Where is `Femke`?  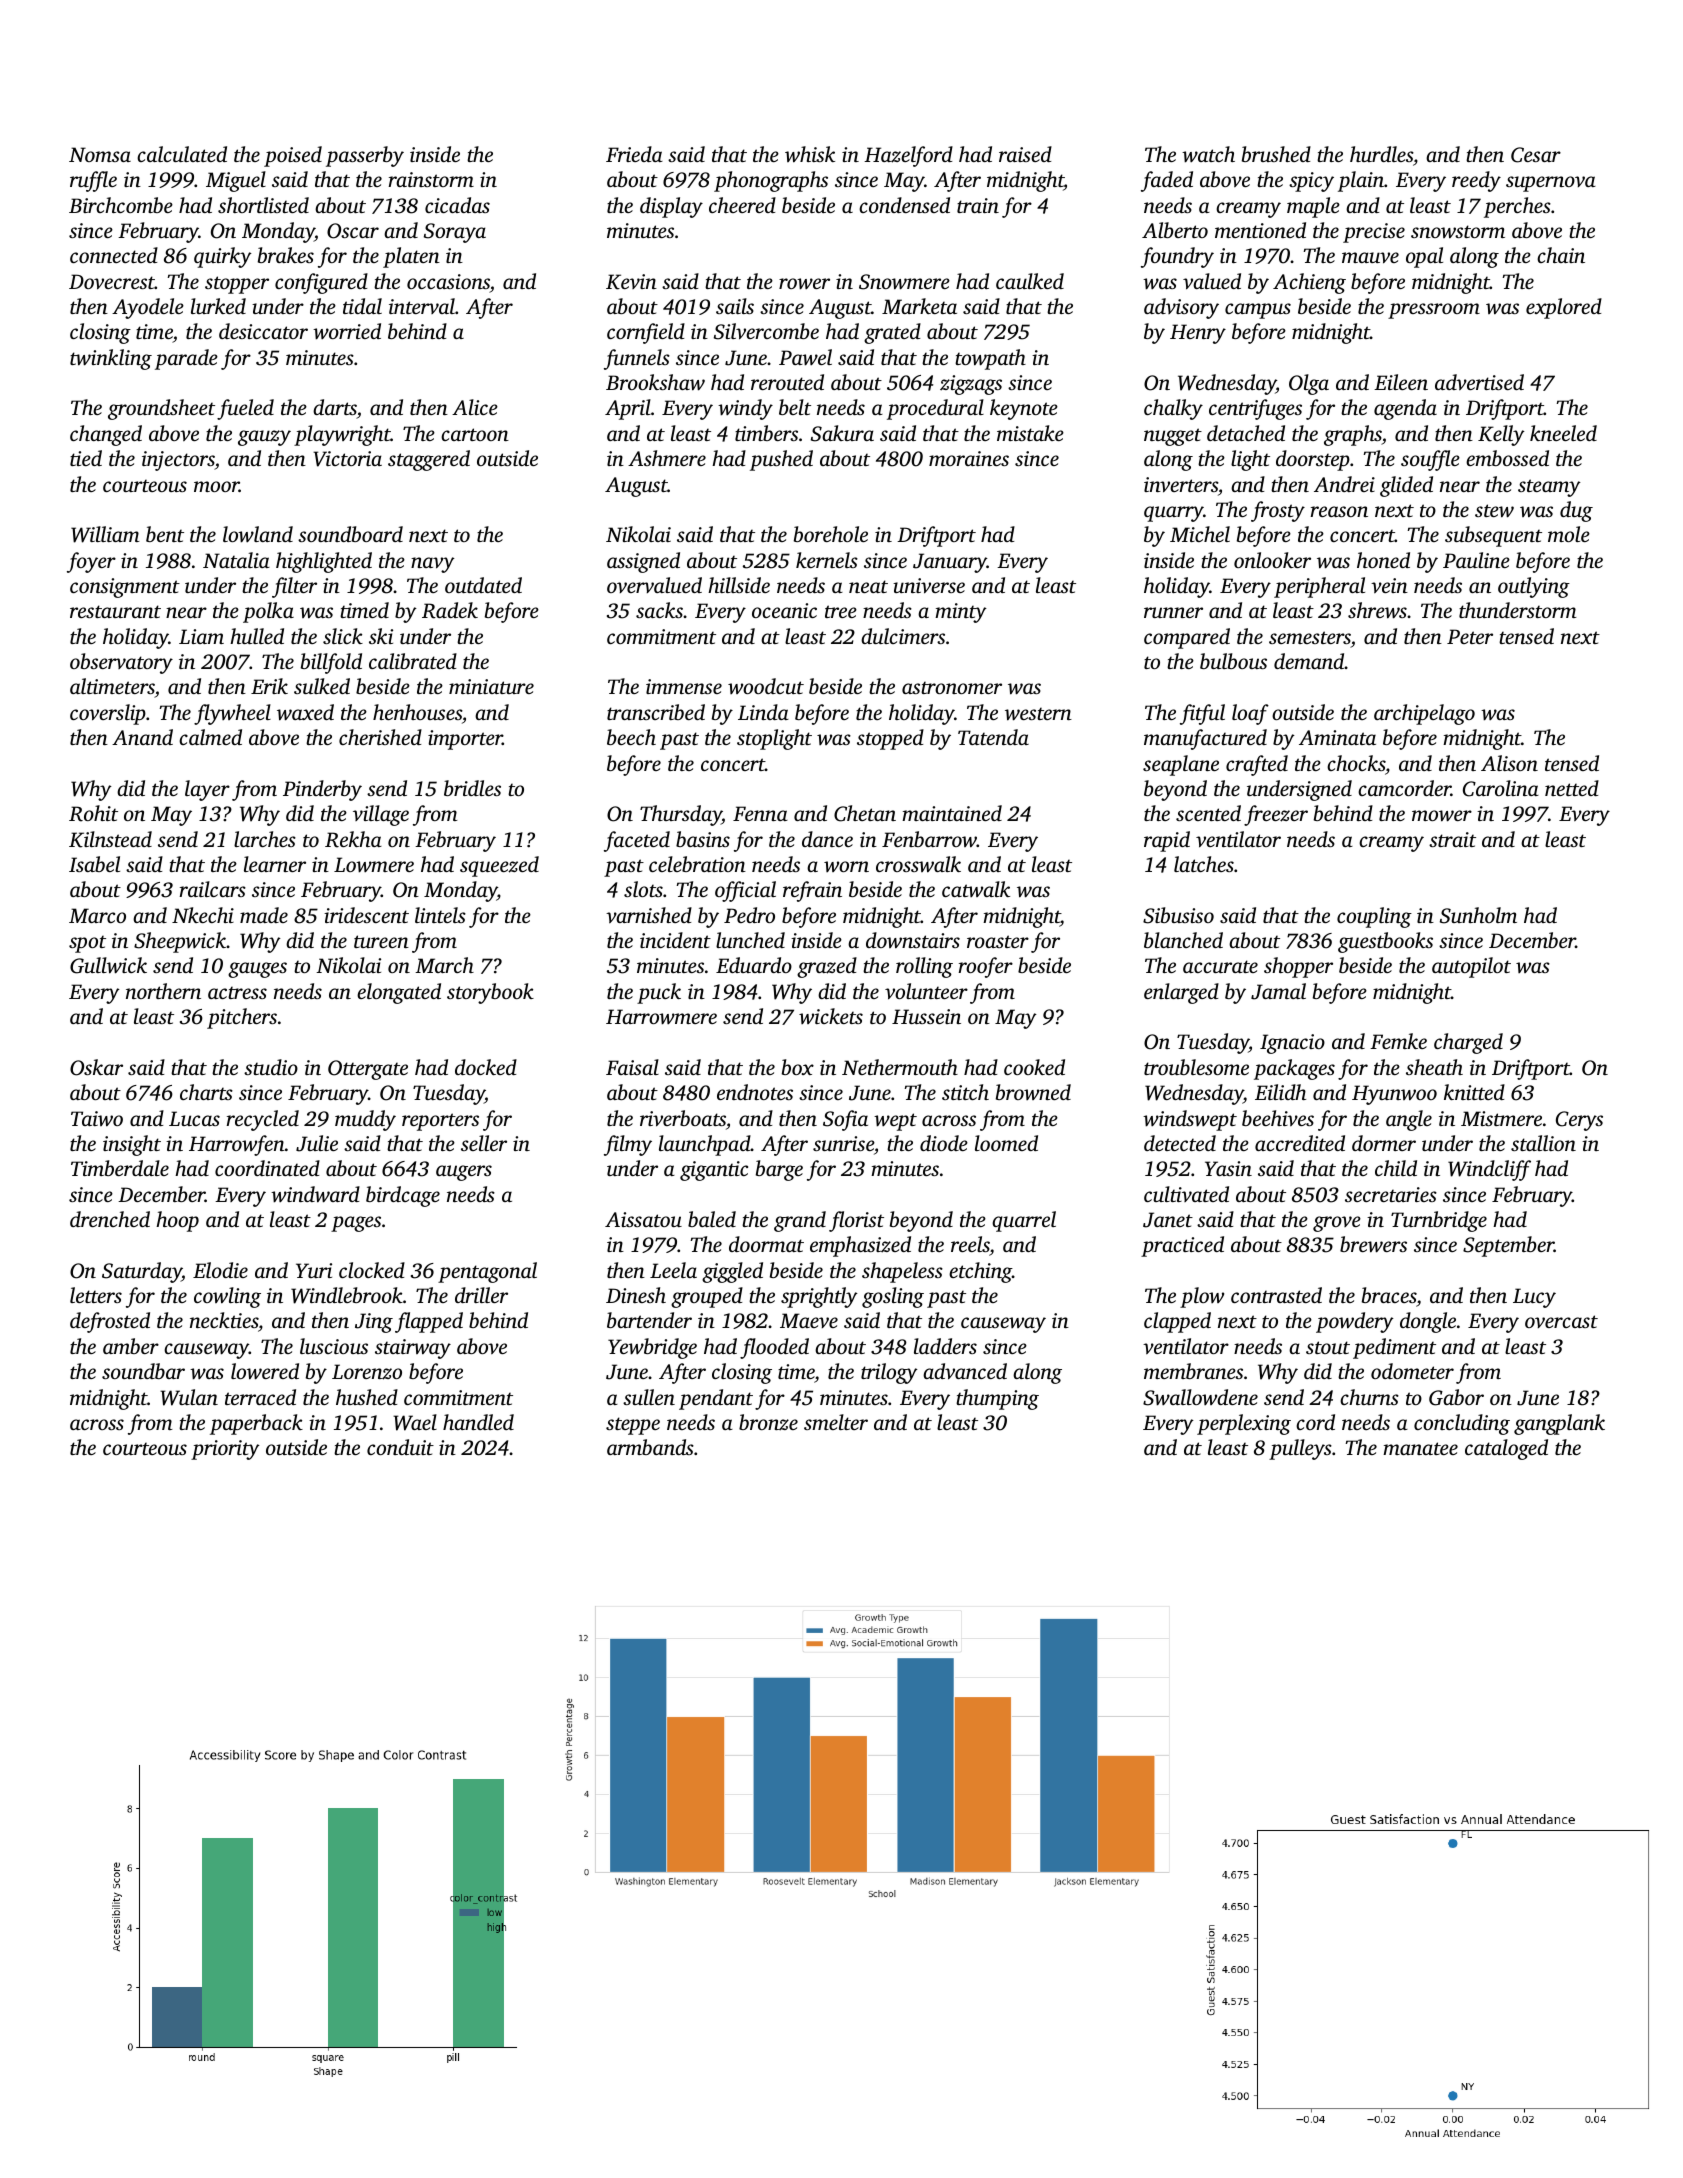 Femke is located at coordinates (1398, 1041).
